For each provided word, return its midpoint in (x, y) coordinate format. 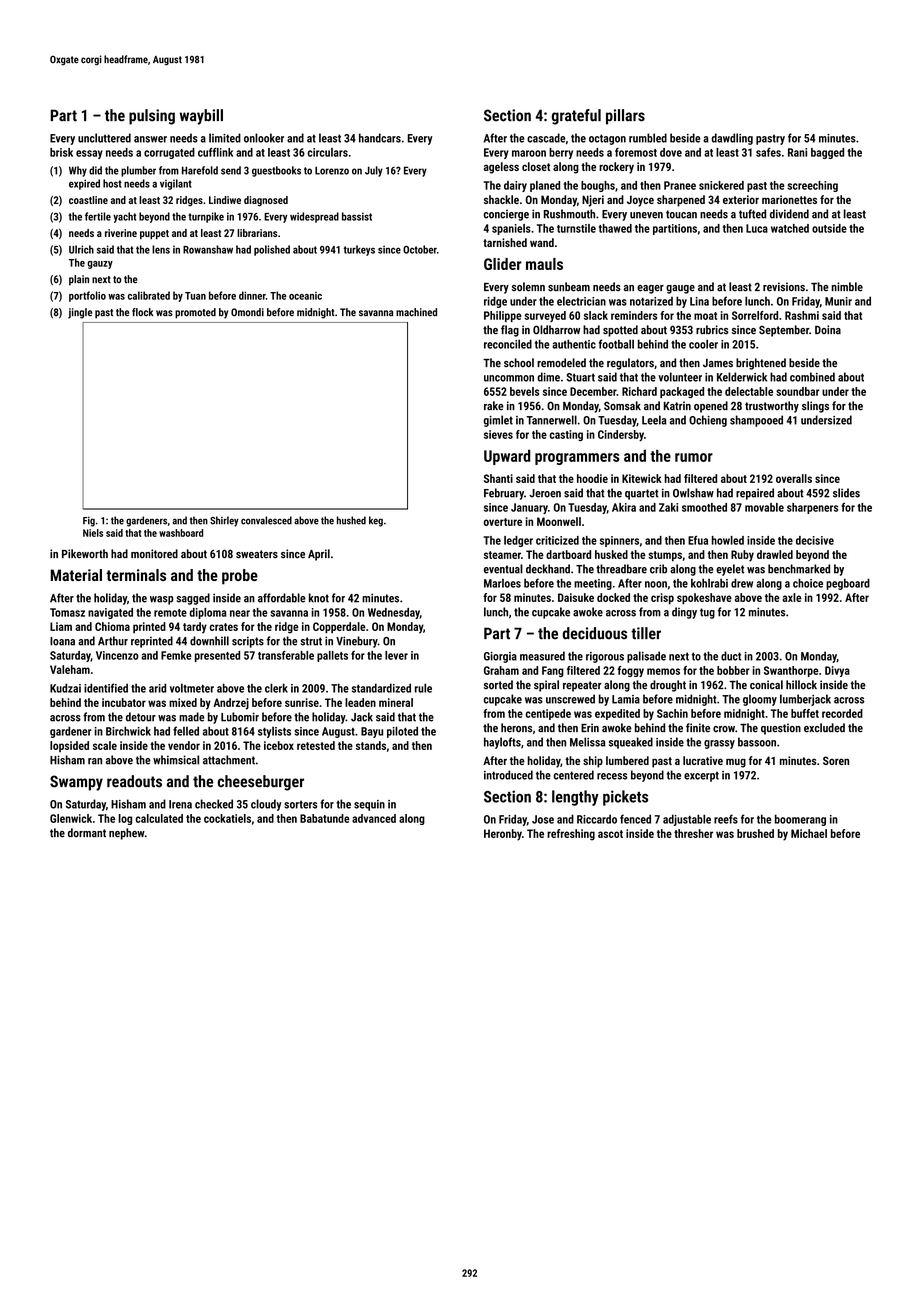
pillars (625, 117)
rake (494, 405)
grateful (576, 117)
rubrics (712, 329)
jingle (80, 313)
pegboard (848, 584)
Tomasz (67, 612)
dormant (87, 832)
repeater (582, 686)
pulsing (152, 117)
